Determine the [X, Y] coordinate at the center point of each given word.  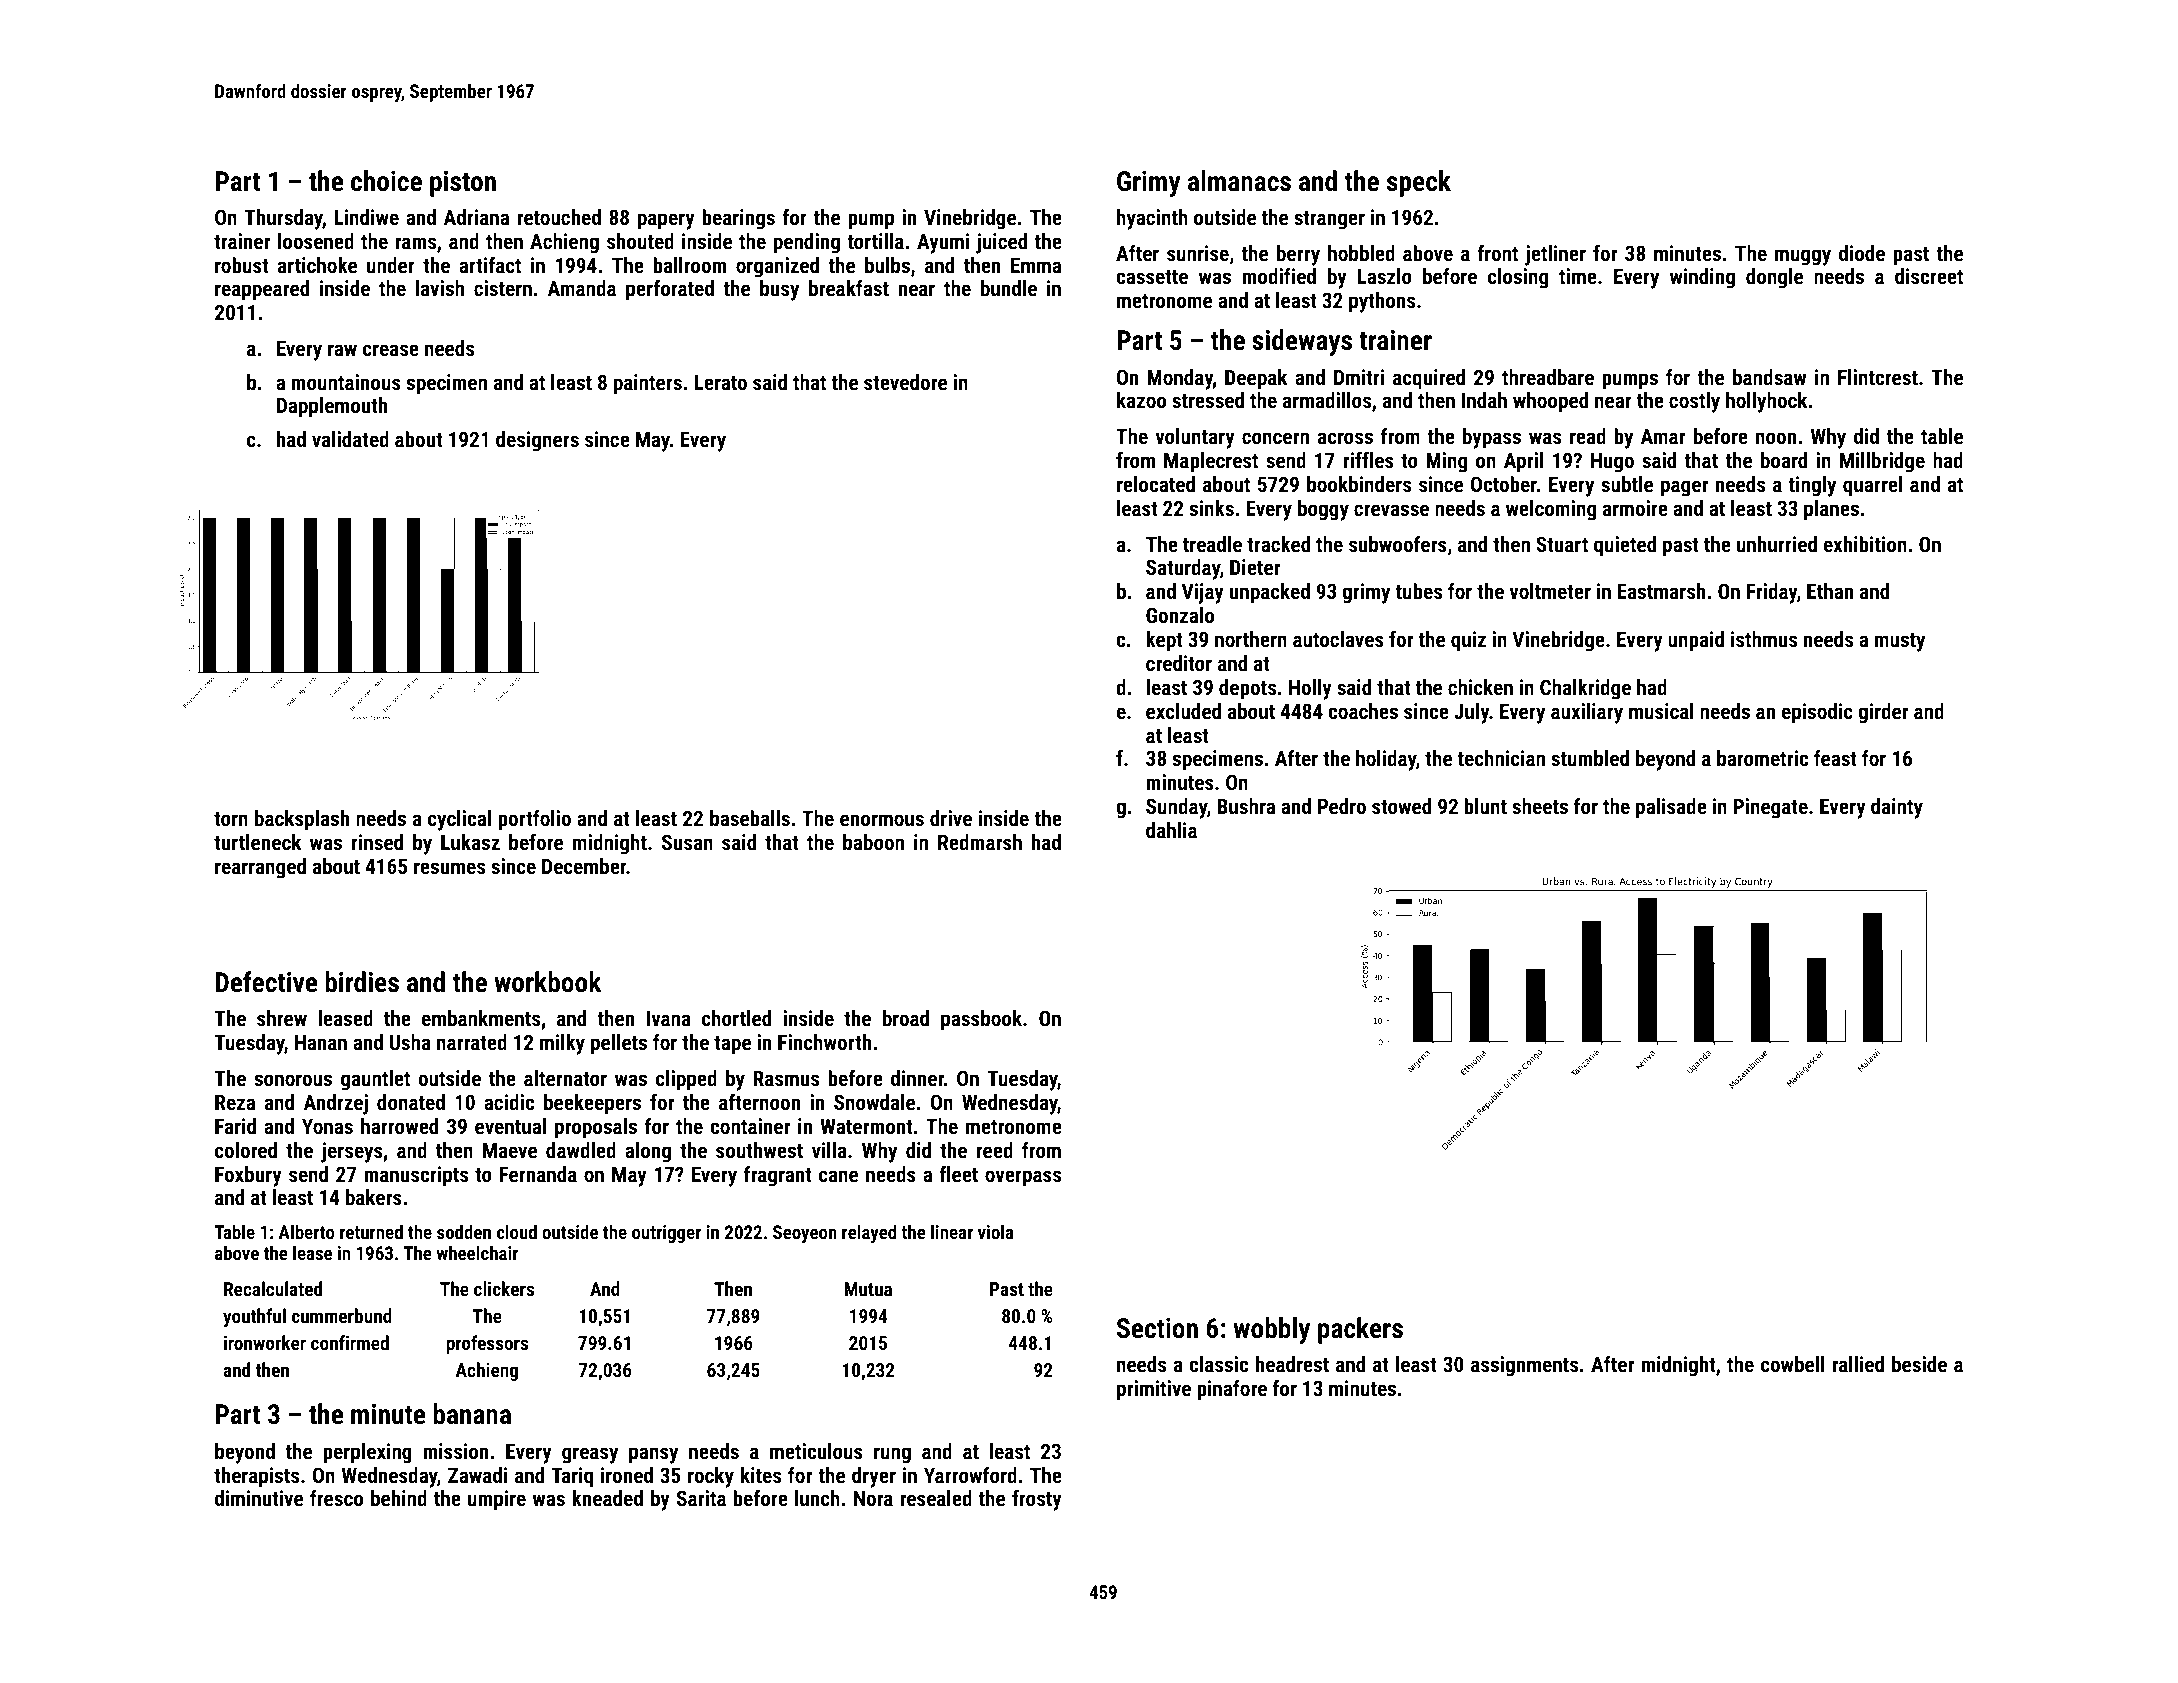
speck [1419, 183]
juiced [1001, 243]
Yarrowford [970, 1475]
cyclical [459, 820]
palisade [1671, 808]
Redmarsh [980, 842]
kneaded [607, 1498]
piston [463, 184]
